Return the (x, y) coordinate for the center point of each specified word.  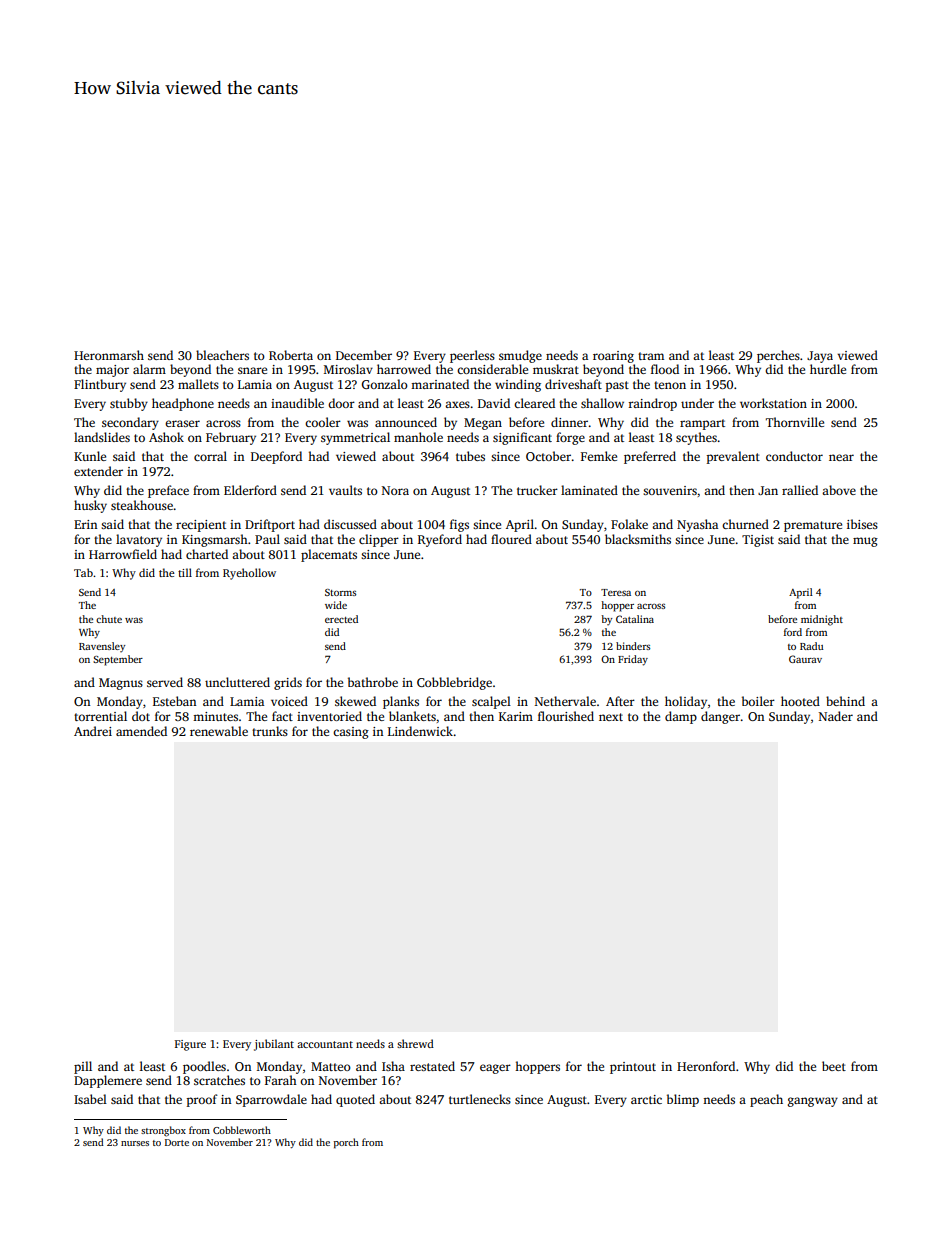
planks (401, 702)
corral (210, 456)
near (841, 457)
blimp (683, 1100)
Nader (836, 716)
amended (141, 731)
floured (511, 539)
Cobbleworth (242, 1130)
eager (495, 1069)
